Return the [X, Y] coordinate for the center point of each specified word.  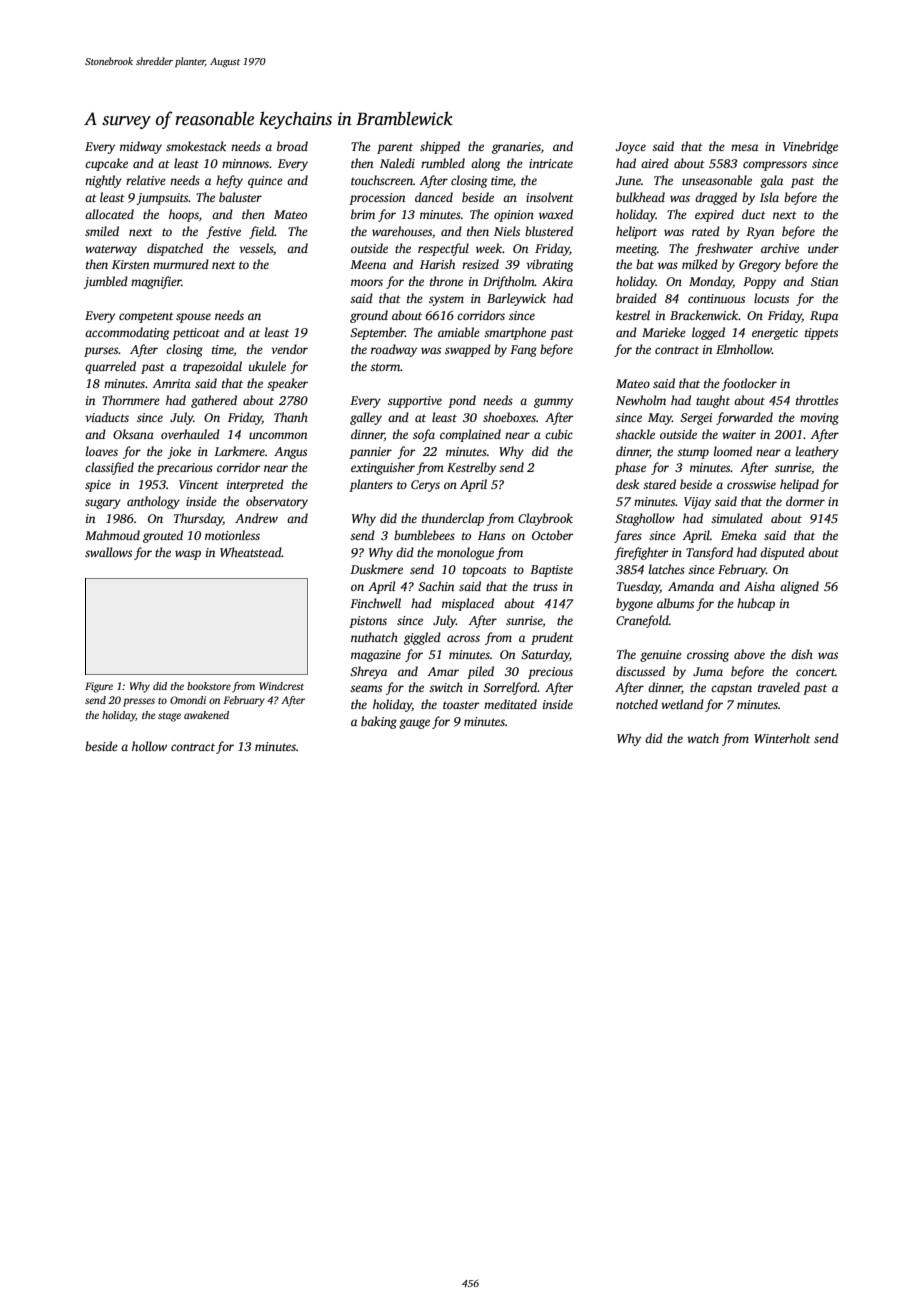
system [446, 300]
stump [693, 453]
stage [169, 717]
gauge [414, 724]
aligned [799, 587]
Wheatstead [251, 552]
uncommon [278, 435]
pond [462, 401]
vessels [256, 248]
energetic [775, 334]
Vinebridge [810, 147]
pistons [368, 622]
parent [395, 148]
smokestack [196, 146]
